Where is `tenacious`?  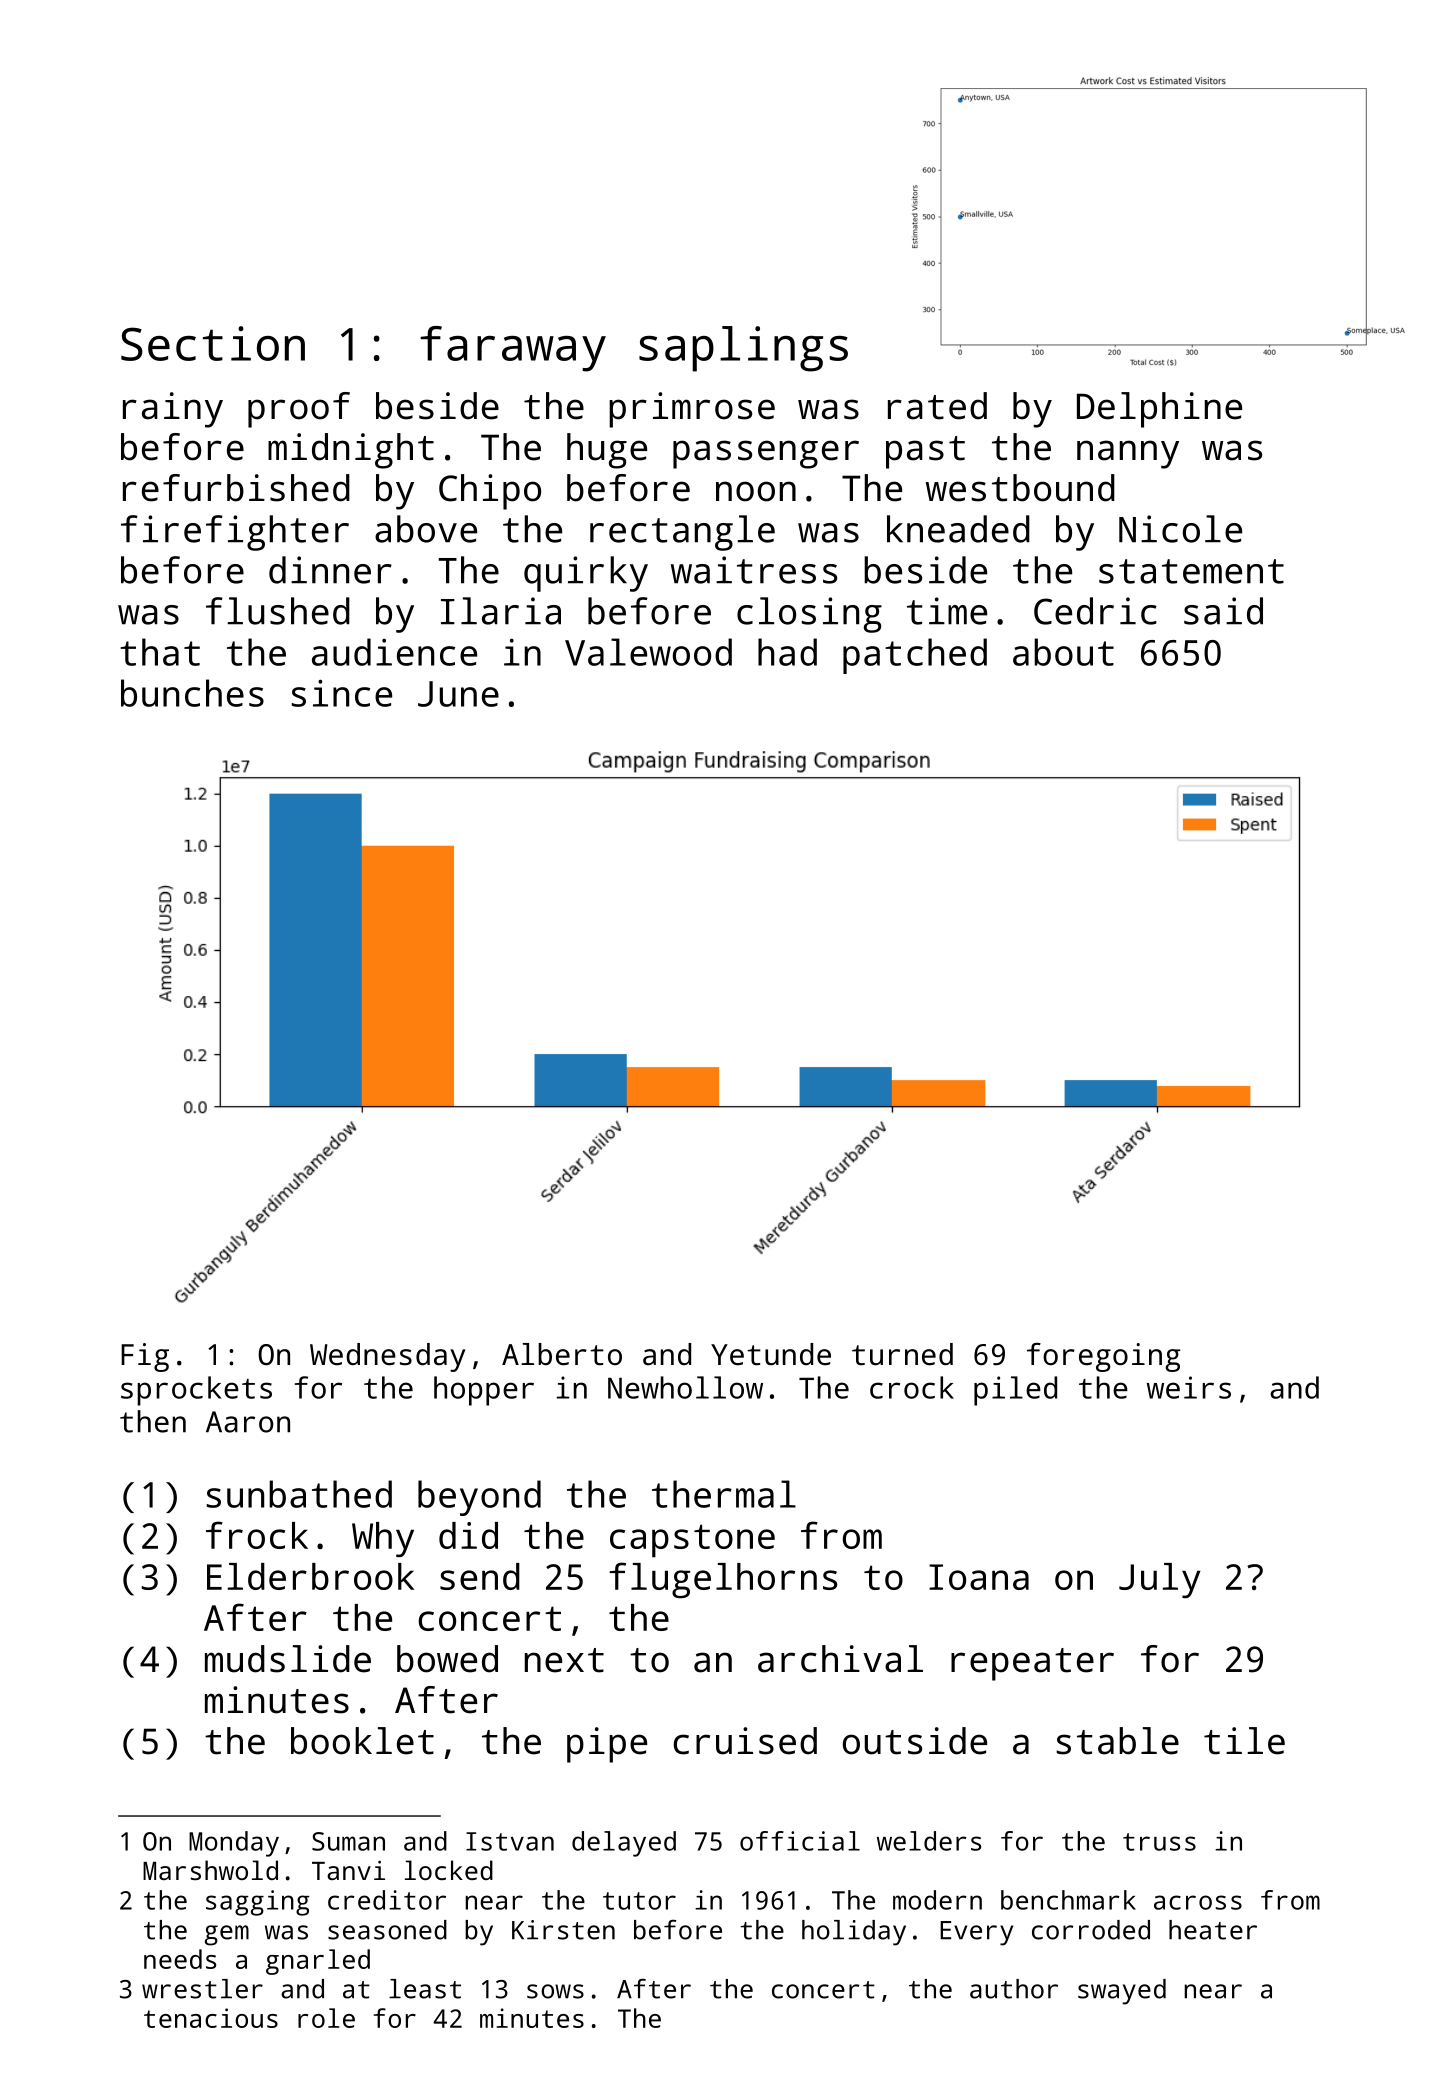
tenacious is located at coordinates (211, 2018).
